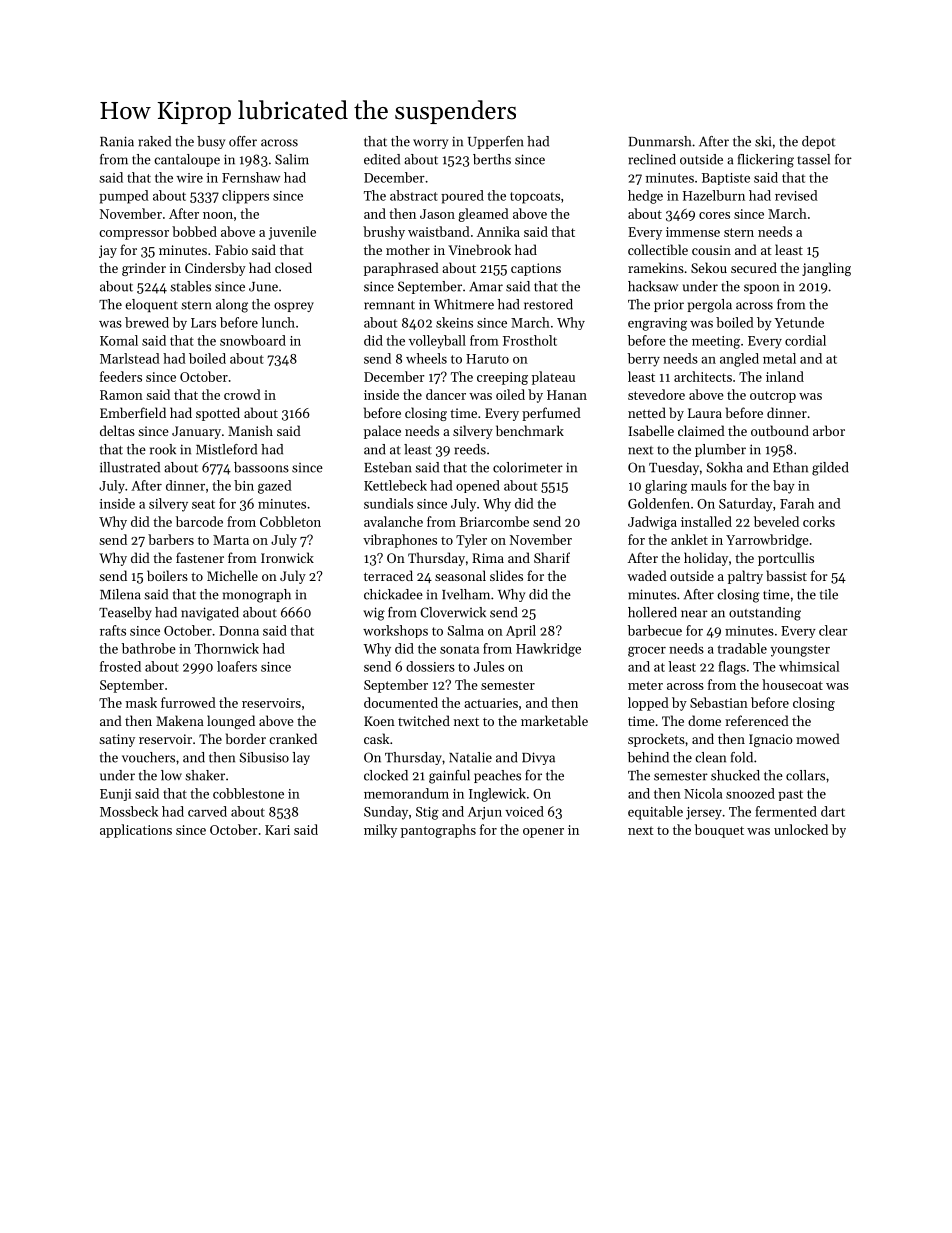  I want to click on jangling, so click(826, 269).
